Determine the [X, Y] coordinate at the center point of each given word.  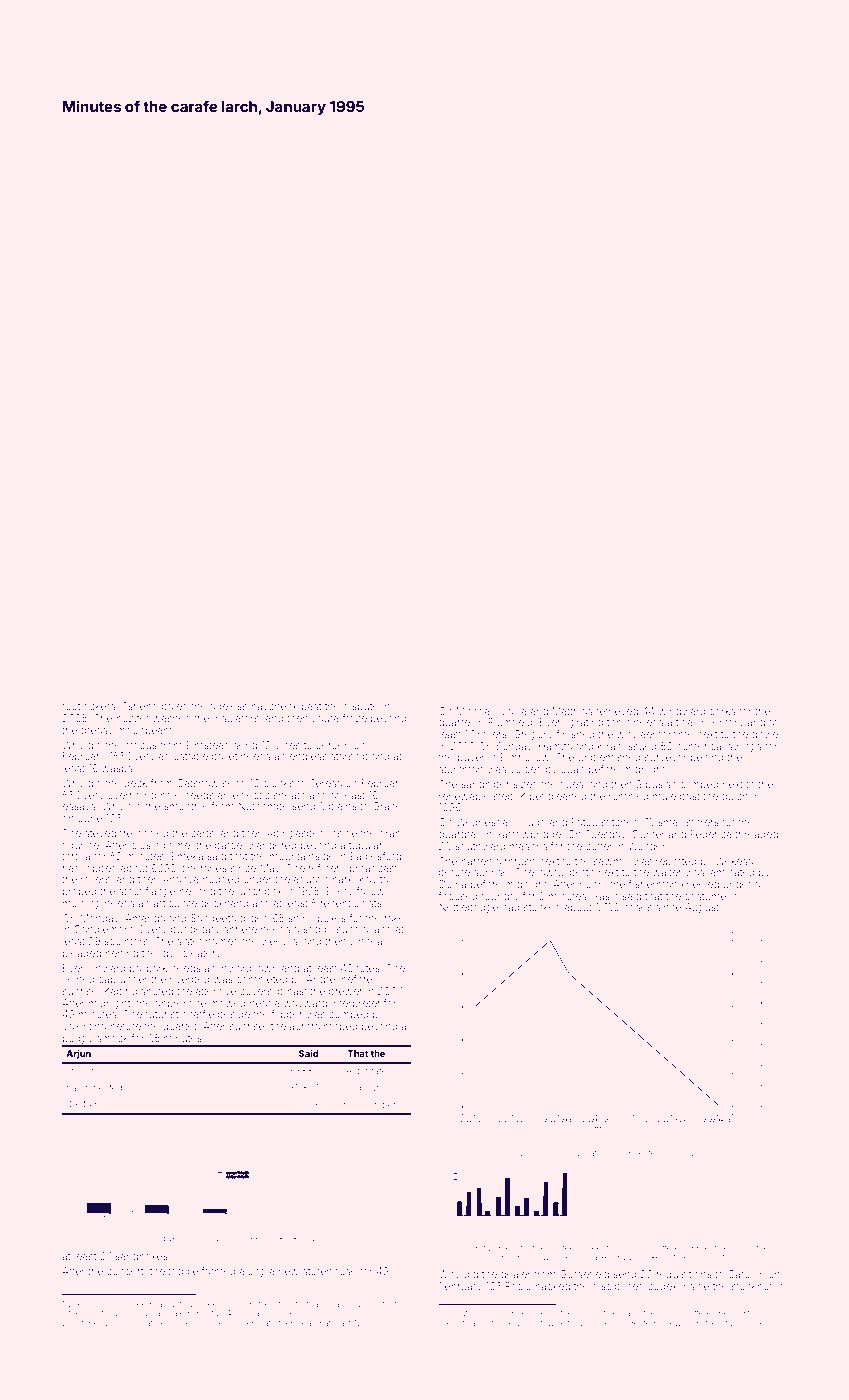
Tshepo [140, 707]
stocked [542, 907]
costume [705, 896]
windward [681, 711]
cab [107, 979]
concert [125, 1271]
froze [354, 718]
